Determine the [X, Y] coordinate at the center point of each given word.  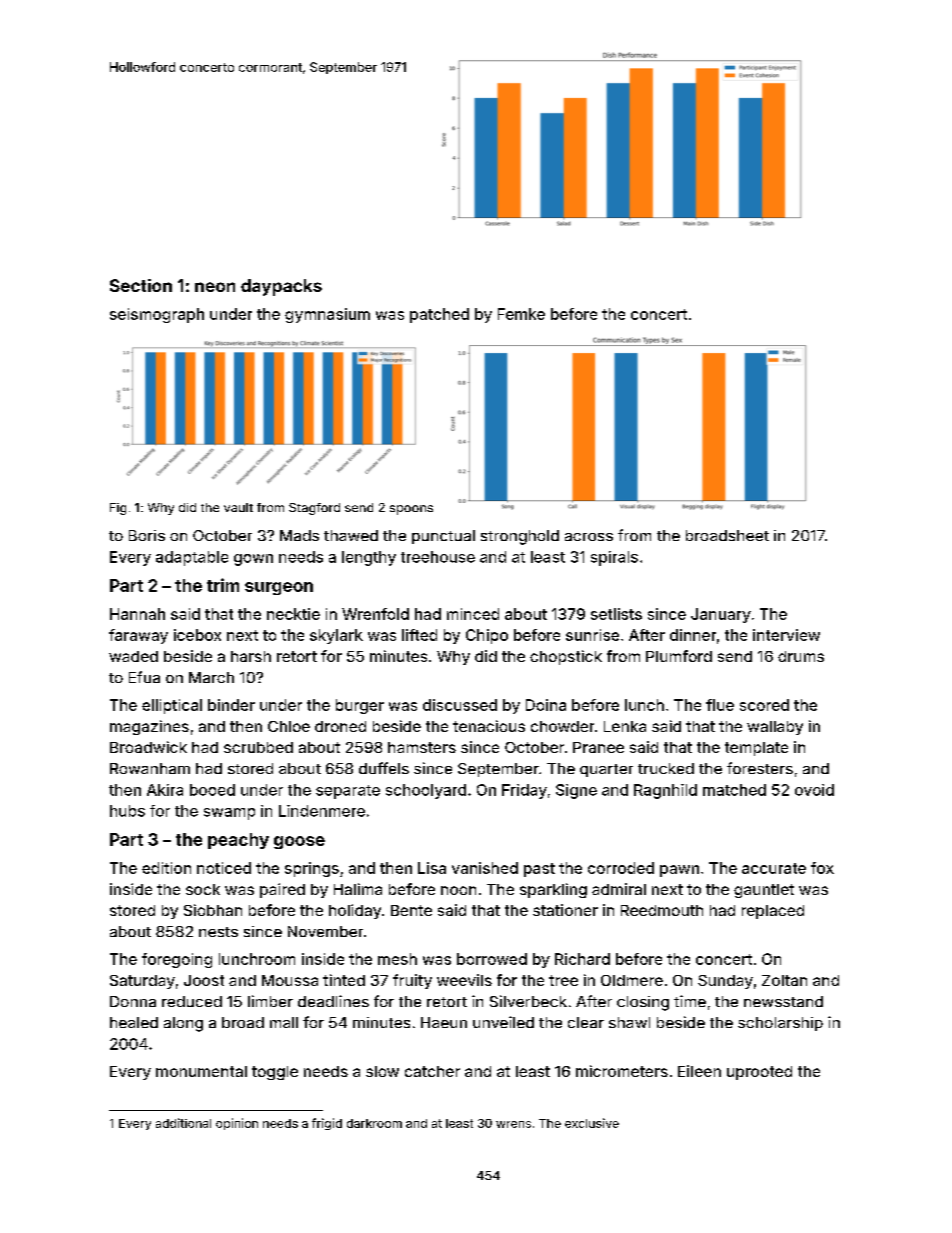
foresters [760, 768]
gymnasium [327, 315]
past [539, 870]
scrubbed [258, 747]
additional [183, 1123]
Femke [521, 314]
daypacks [281, 287]
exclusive [592, 1123]
